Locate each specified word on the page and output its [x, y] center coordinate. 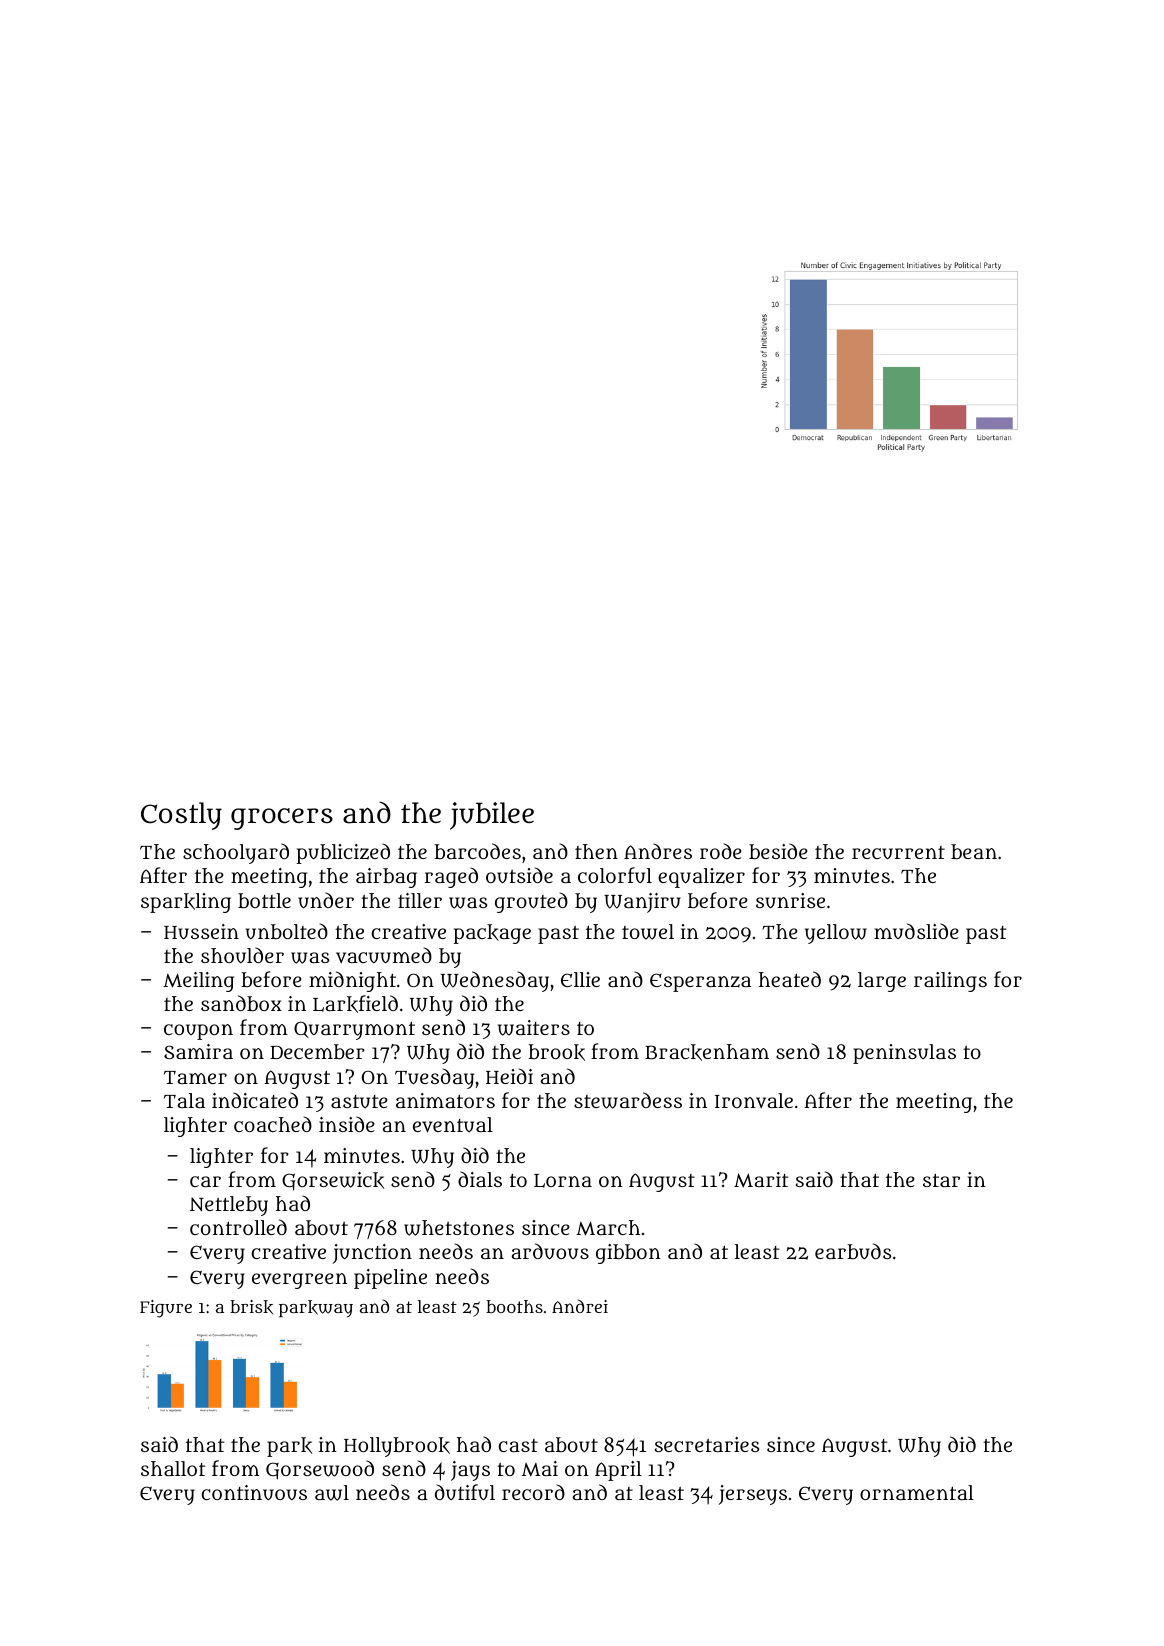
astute [359, 1101]
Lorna [563, 1181]
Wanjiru [642, 903]
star [941, 1180]
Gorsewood [320, 1470]
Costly [181, 816]
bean [974, 851]
